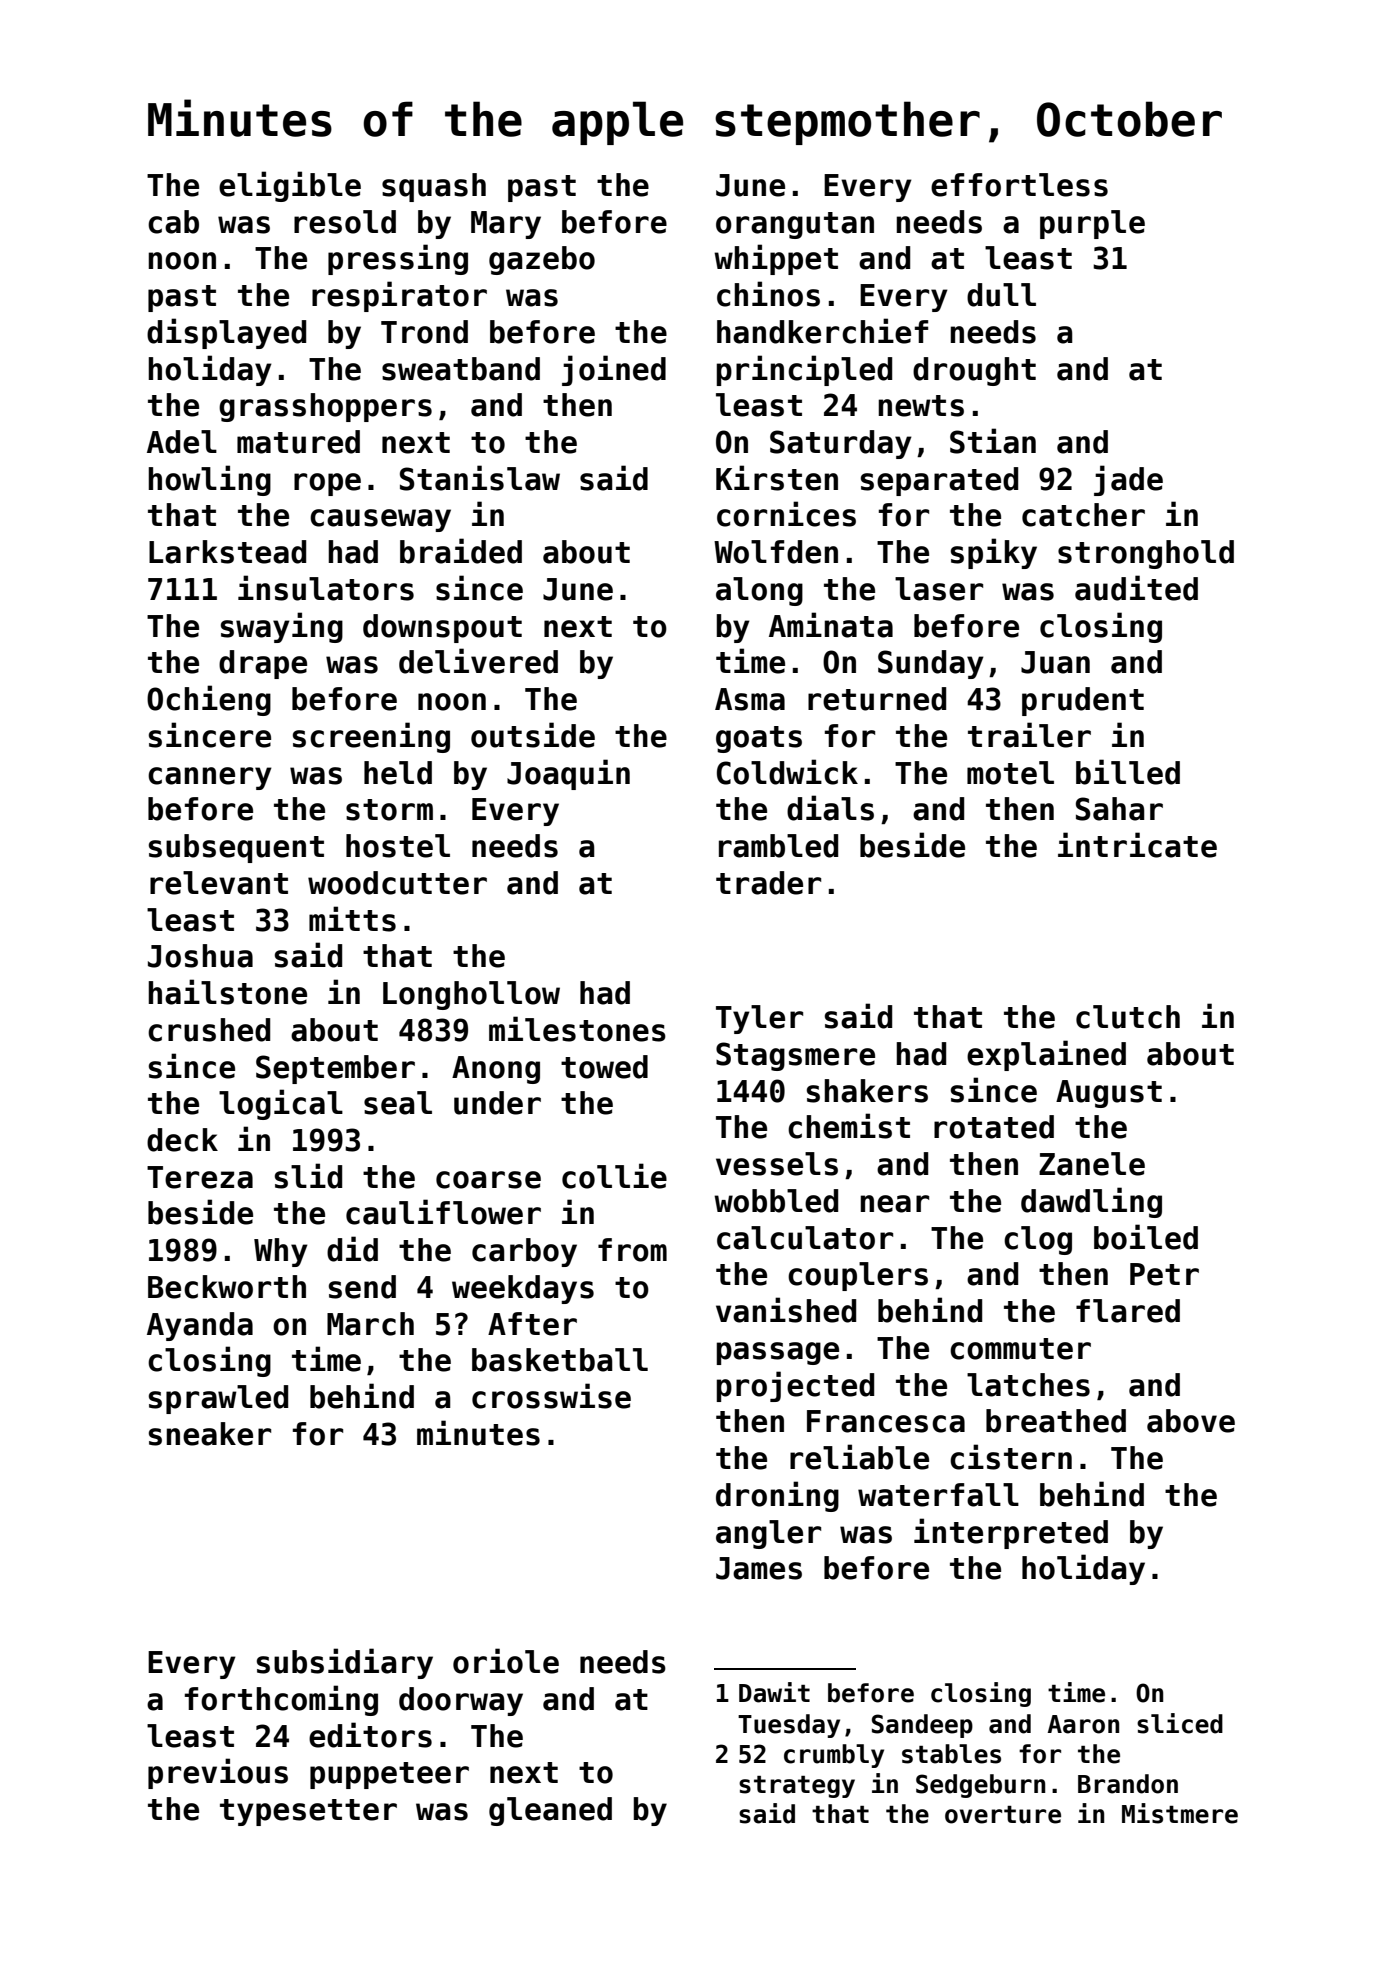 The image size is (1386, 1969). What do you see at coordinates (550, 1811) in the screenshot?
I see `gleaned` at bounding box center [550, 1811].
